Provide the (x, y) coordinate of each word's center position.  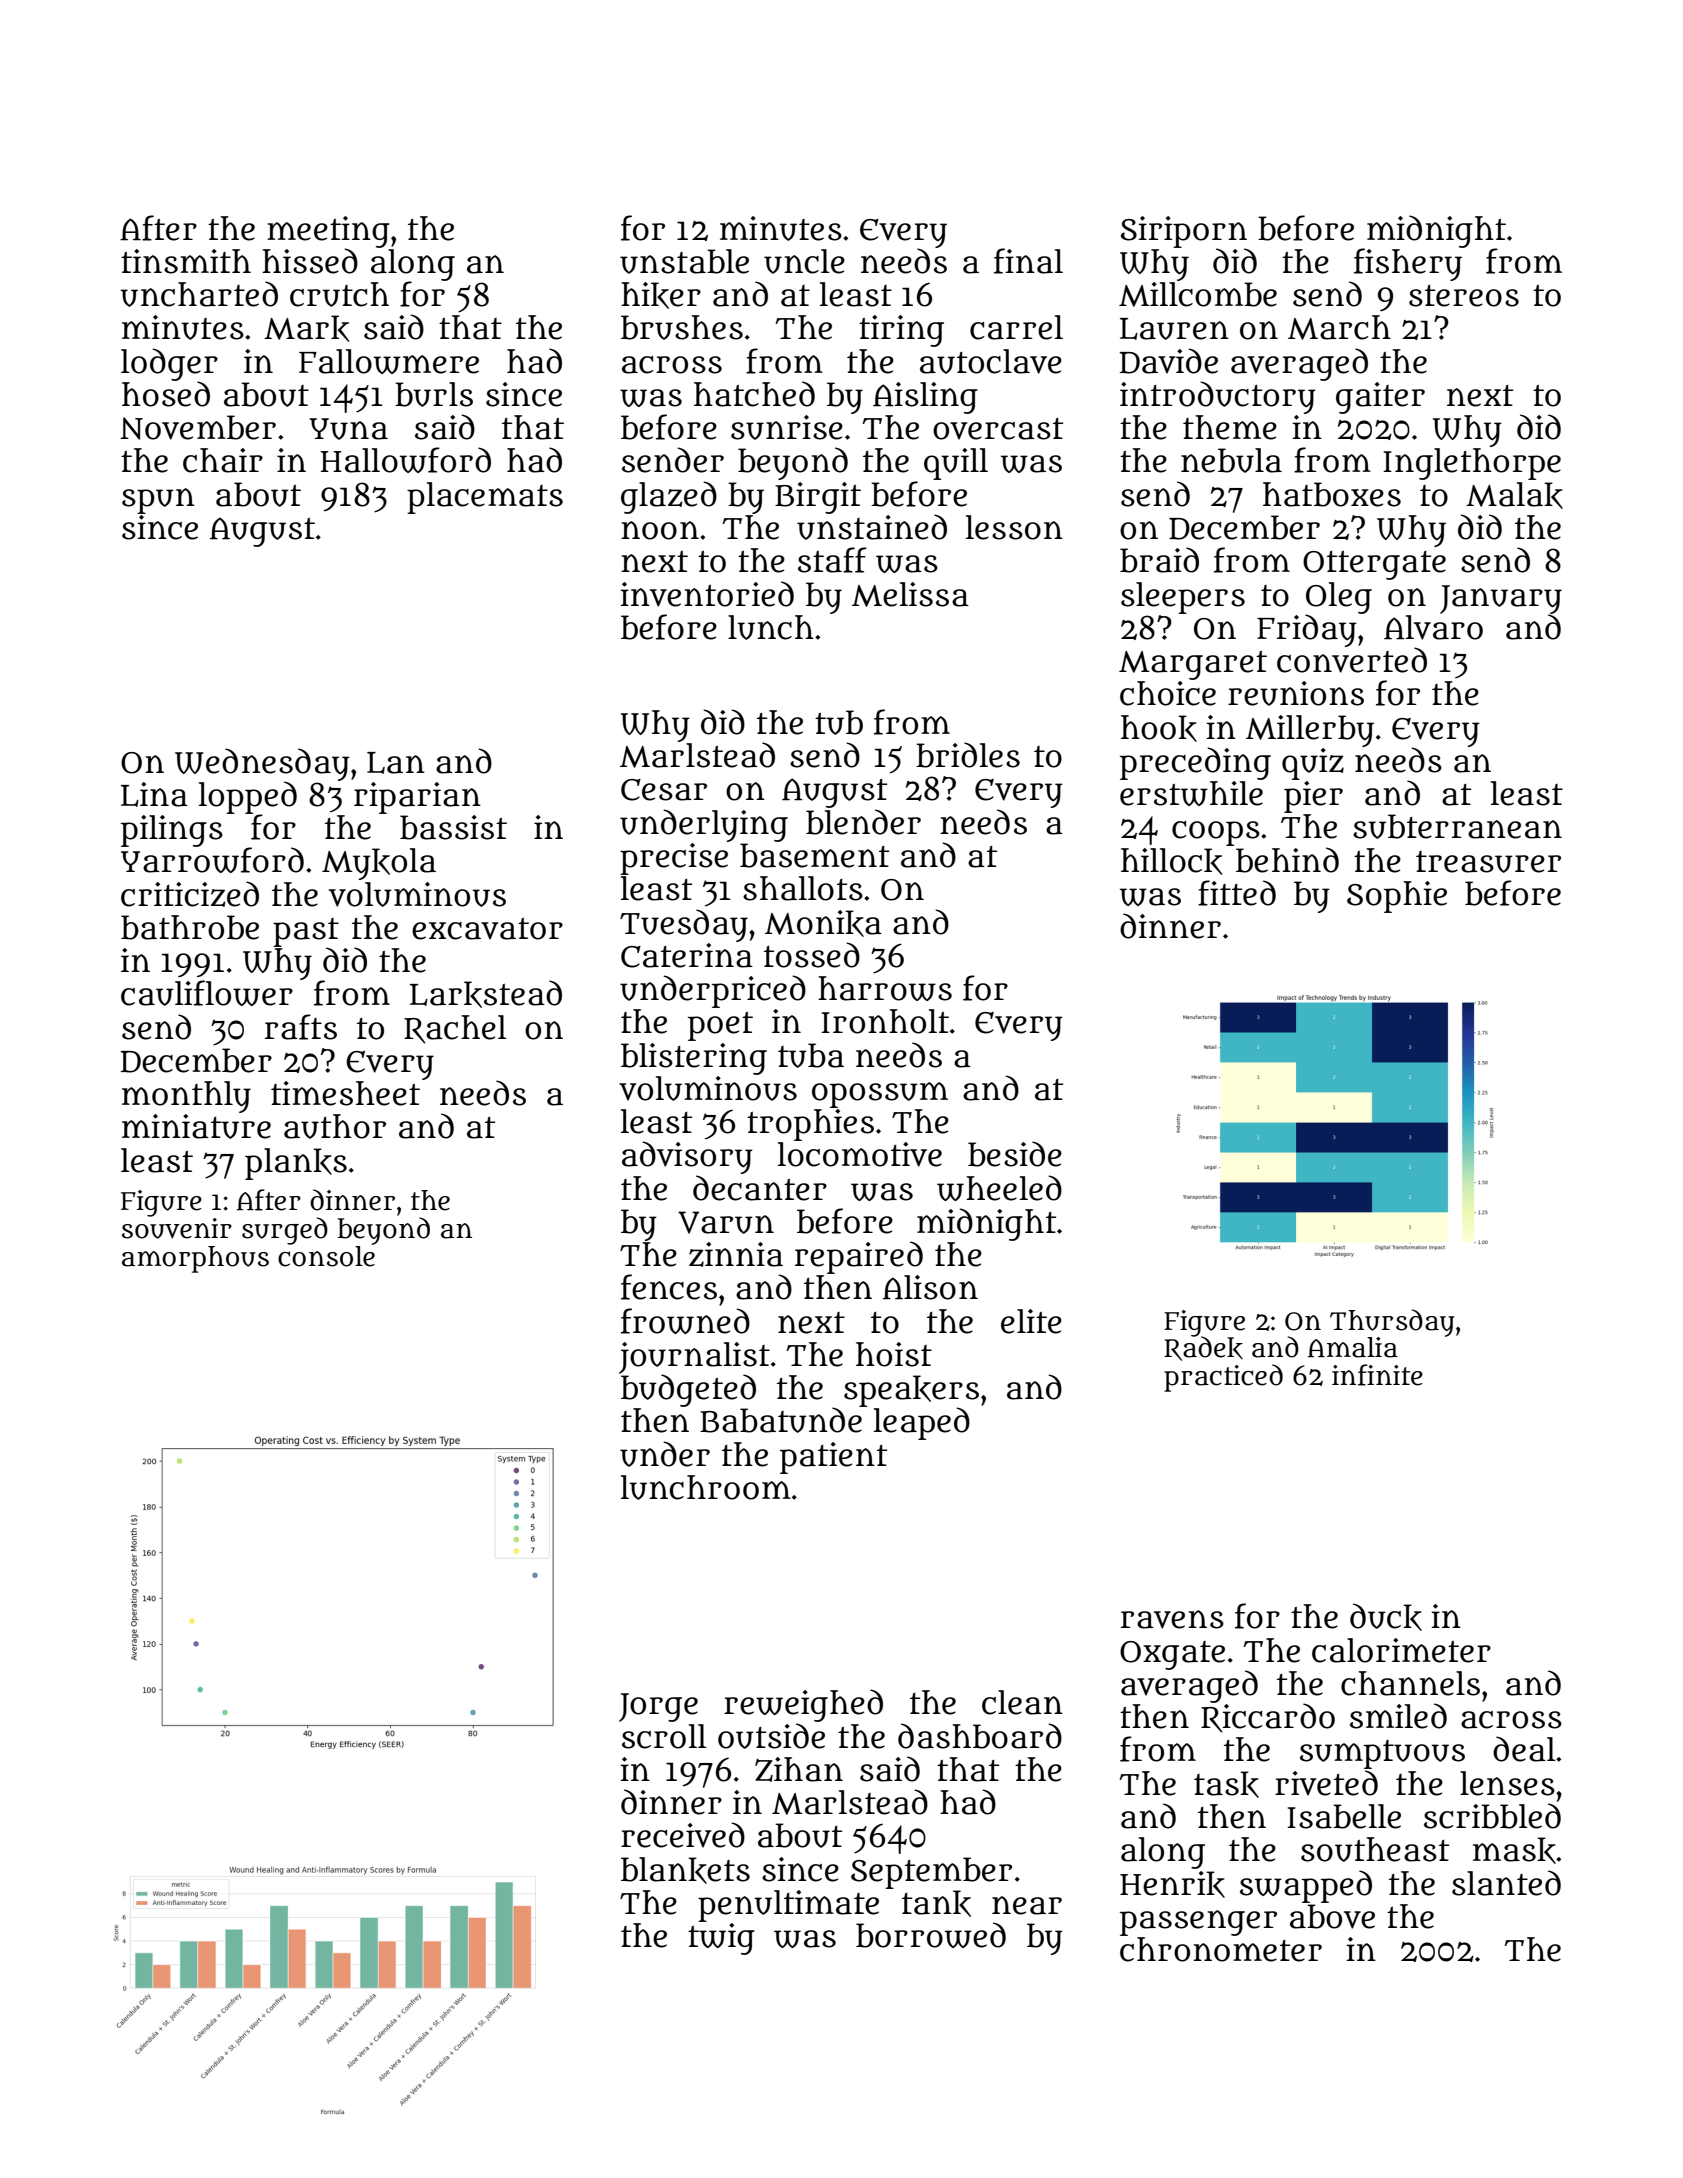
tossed (812, 955)
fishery (1408, 264)
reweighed (803, 1705)
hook (1159, 728)
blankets (685, 1870)
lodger (169, 364)
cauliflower (207, 993)
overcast (998, 429)
